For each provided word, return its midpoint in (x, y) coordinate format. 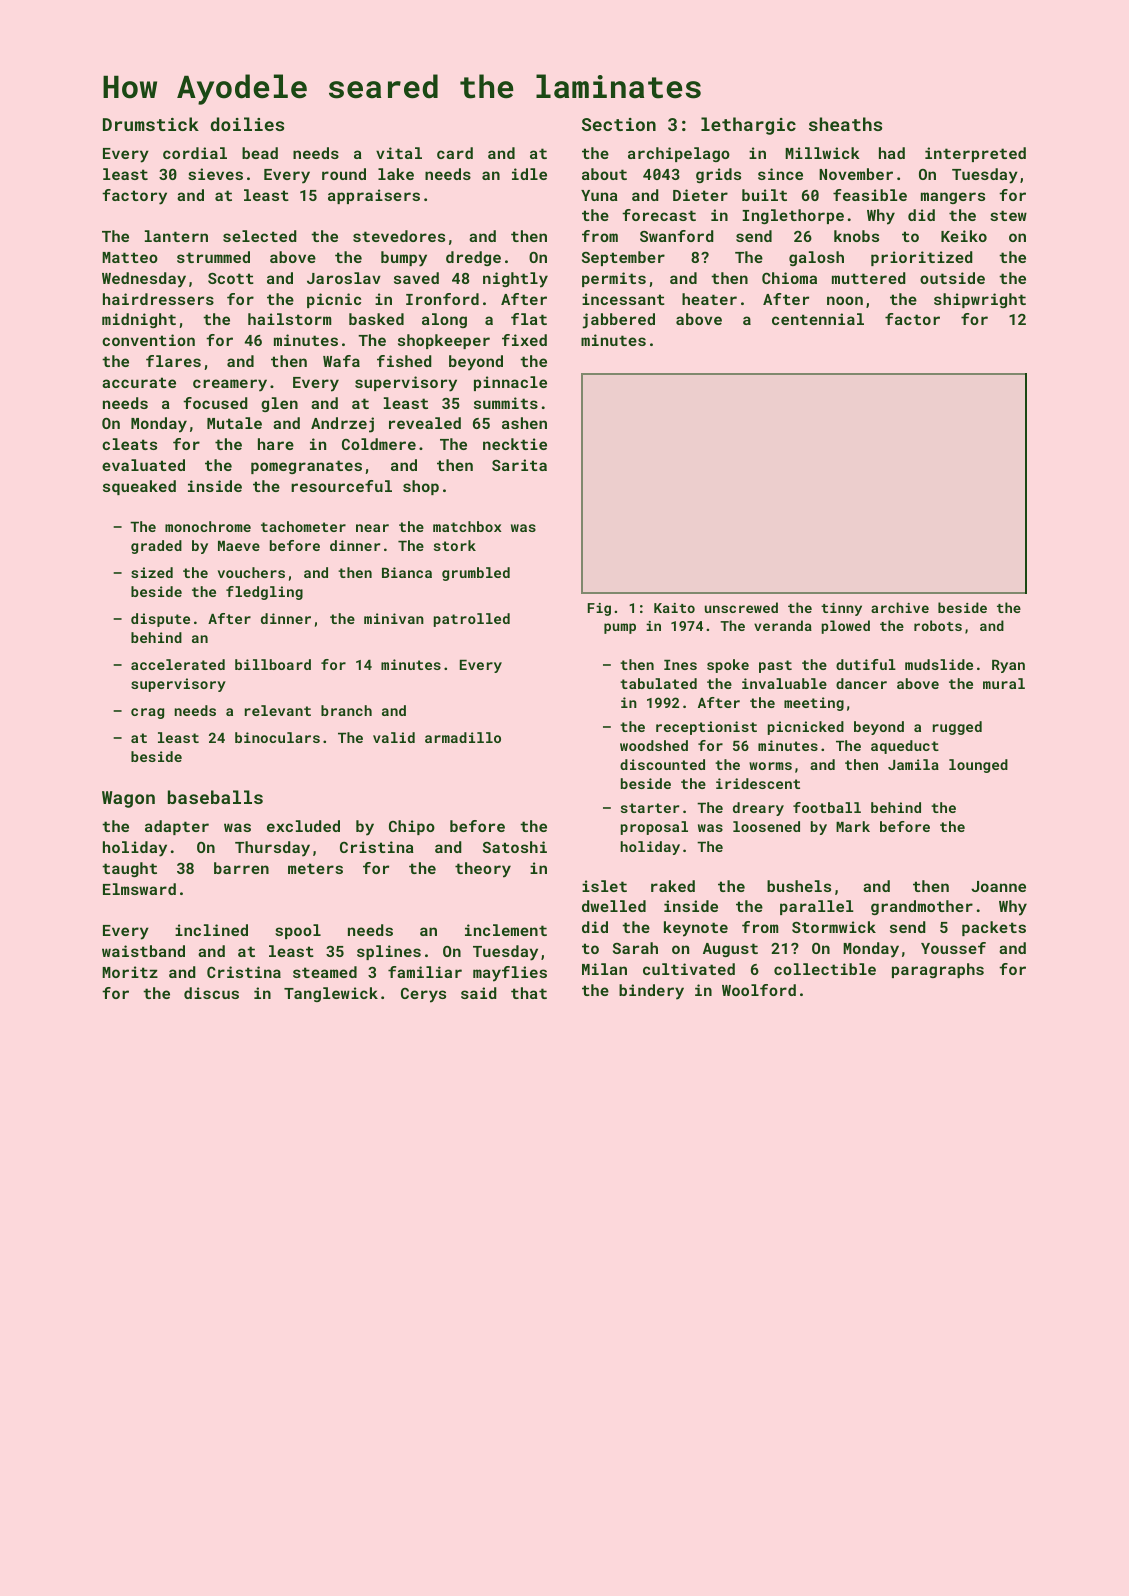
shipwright (980, 300)
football (827, 807)
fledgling (264, 593)
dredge (473, 258)
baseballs (215, 797)
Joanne (998, 886)
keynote (696, 929)
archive (900, 607)
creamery (230, 385)
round (344, 174)
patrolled (472, 620)
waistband (143, 951)
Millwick (822, 153)
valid (394, 737)
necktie (515, 444)
